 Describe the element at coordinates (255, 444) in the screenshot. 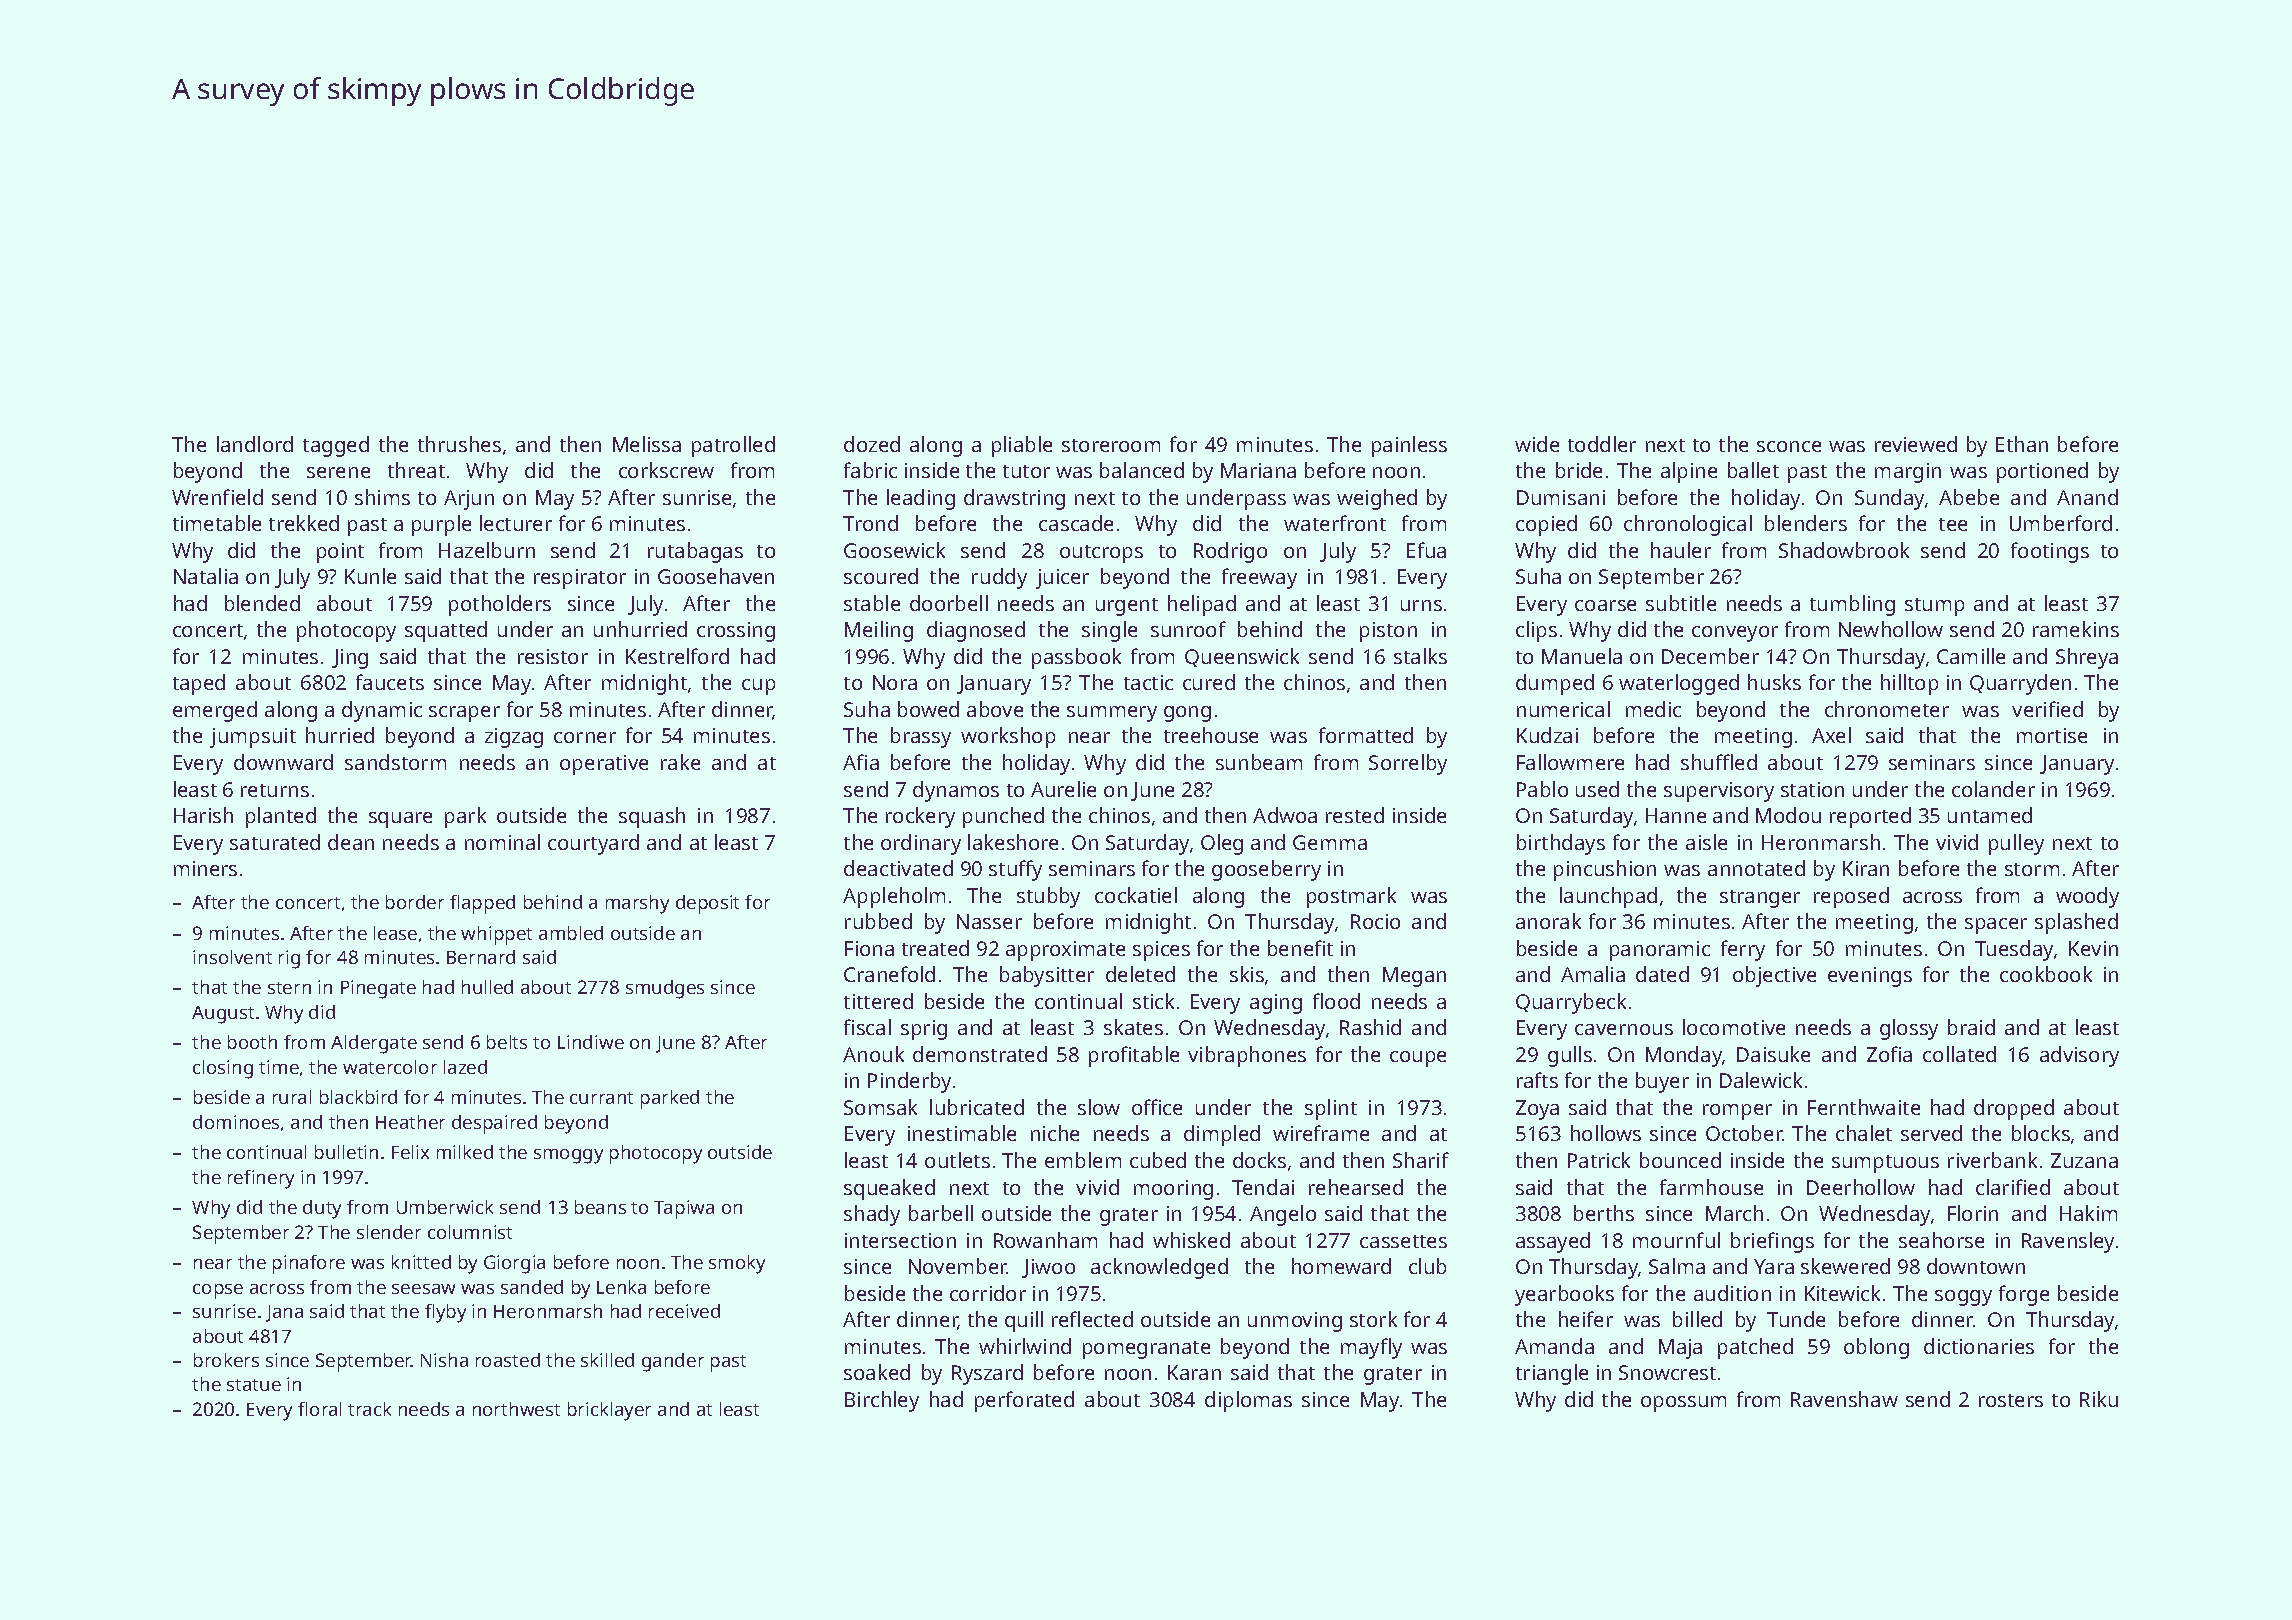

I see `landlord` at that location.
